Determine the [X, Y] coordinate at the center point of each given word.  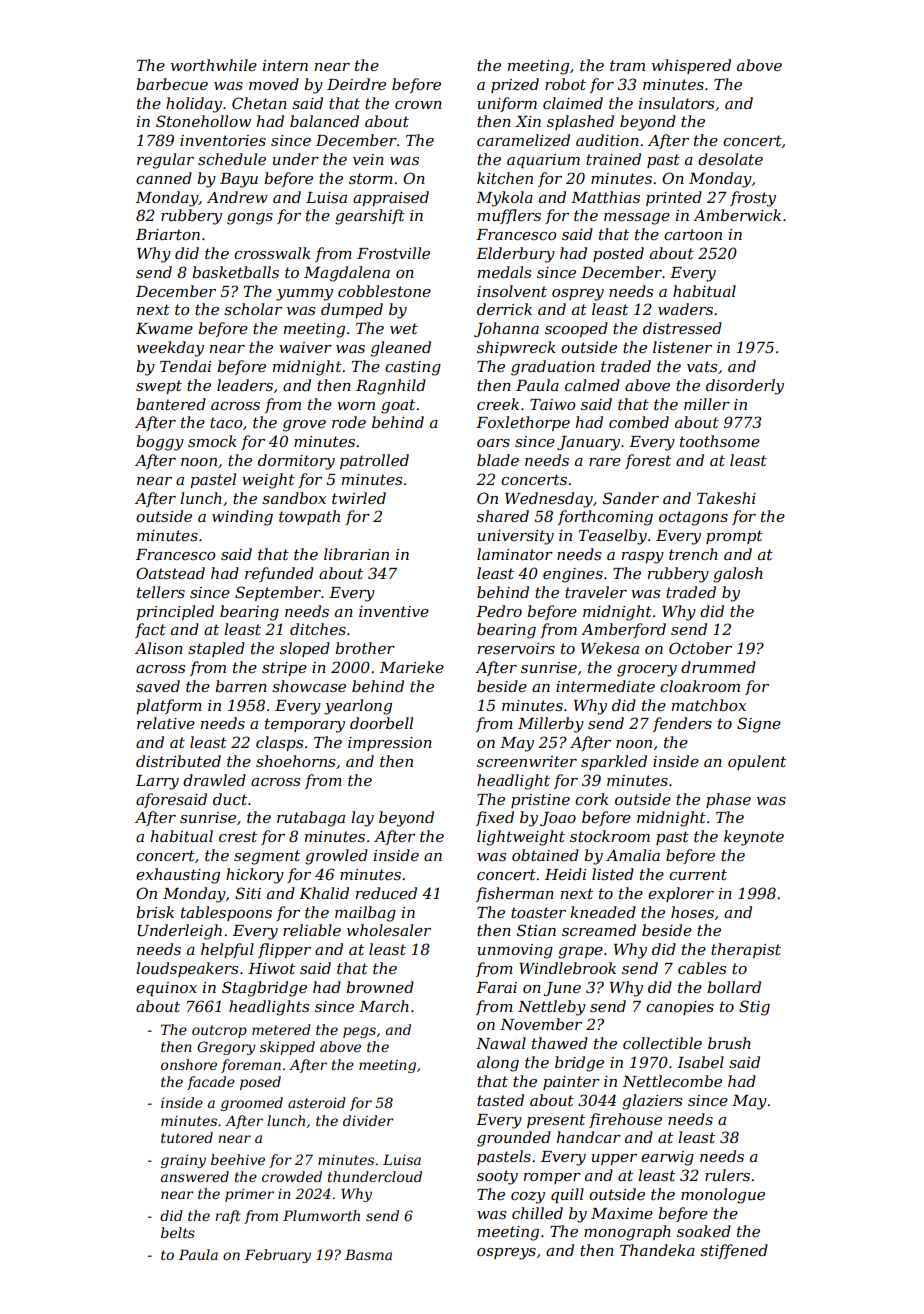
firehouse [625, 1120]
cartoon [693, 234]
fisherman [515, 894]
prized [515, 85]
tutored [187, 1137]
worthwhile [214, 65]
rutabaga [311, 819]
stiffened [734, 1251]
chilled [537, 1213]
